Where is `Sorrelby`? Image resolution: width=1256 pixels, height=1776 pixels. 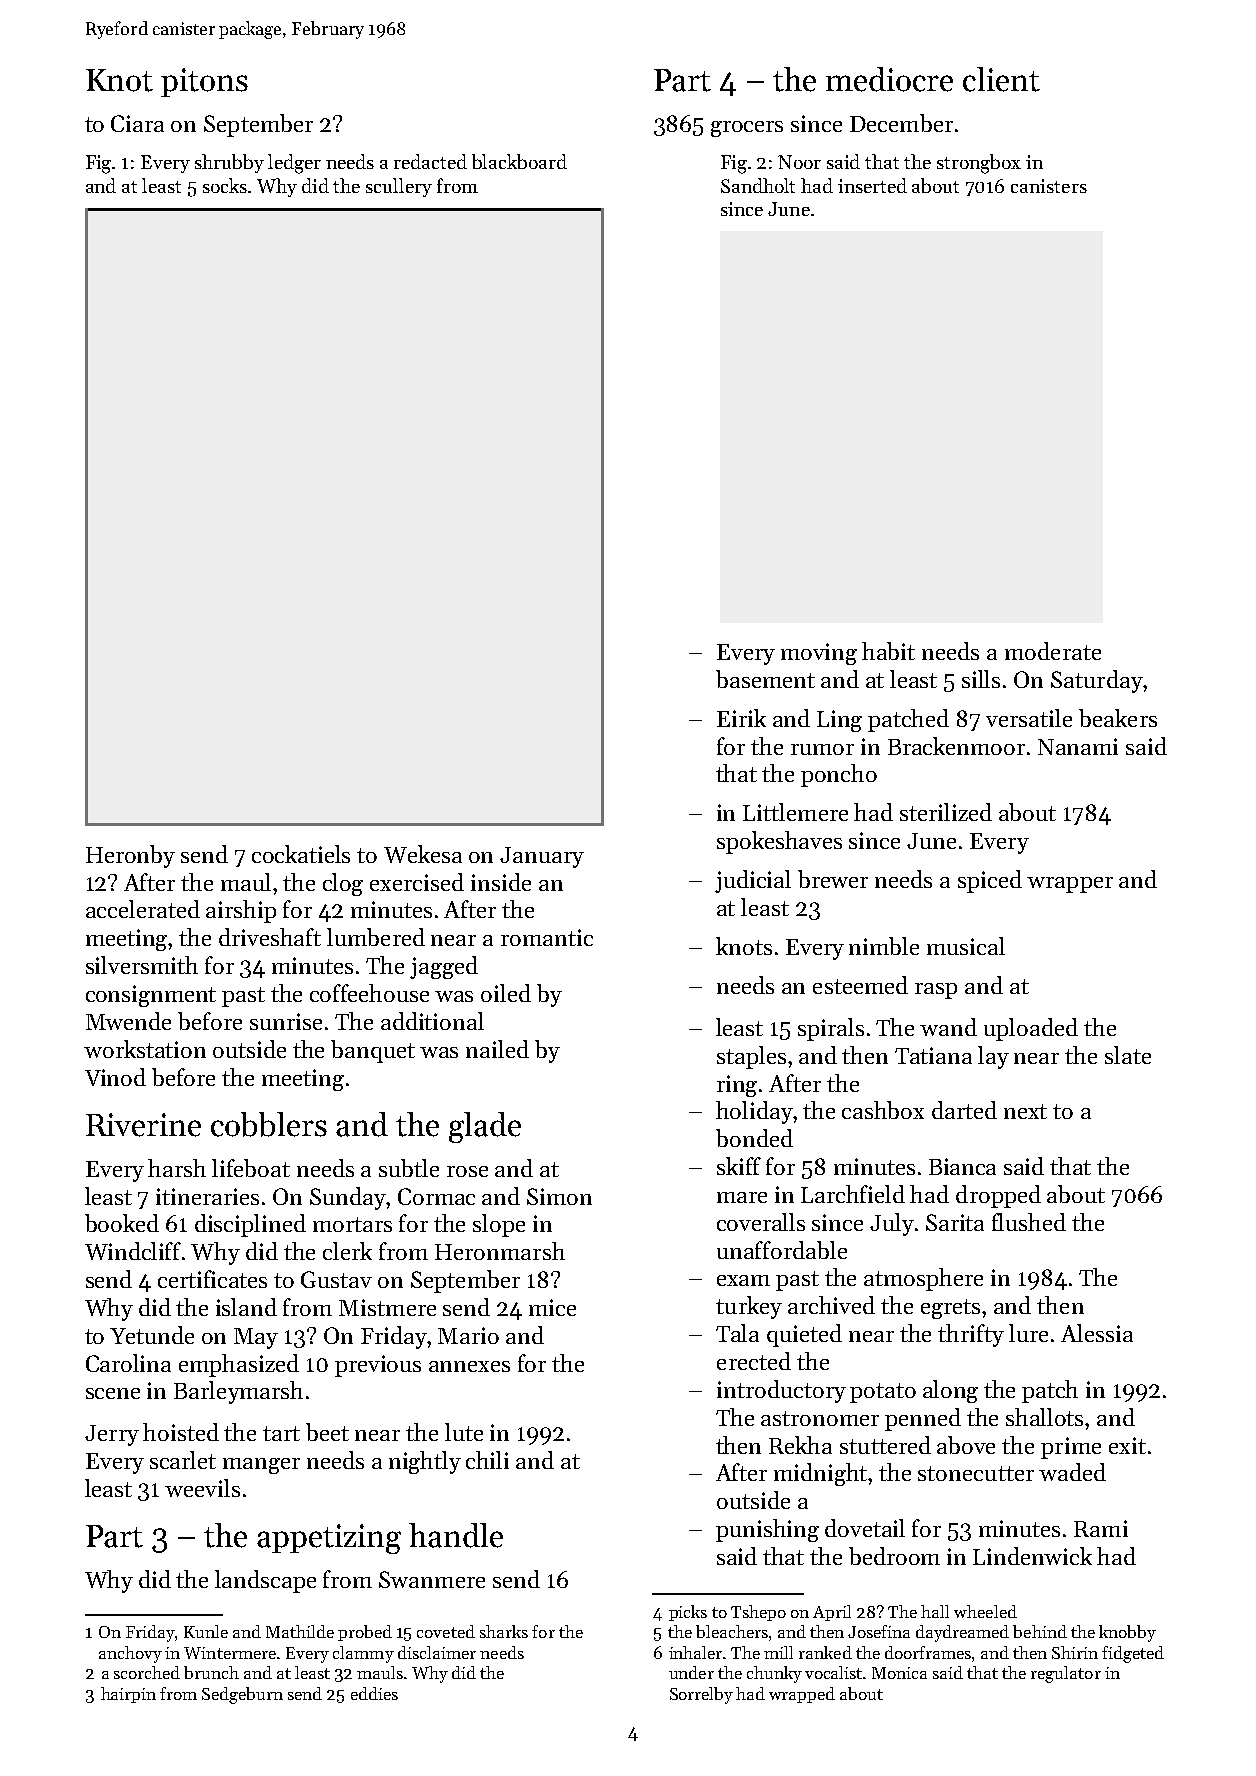
Sorrelby is located at coordinates (701, 1695).
